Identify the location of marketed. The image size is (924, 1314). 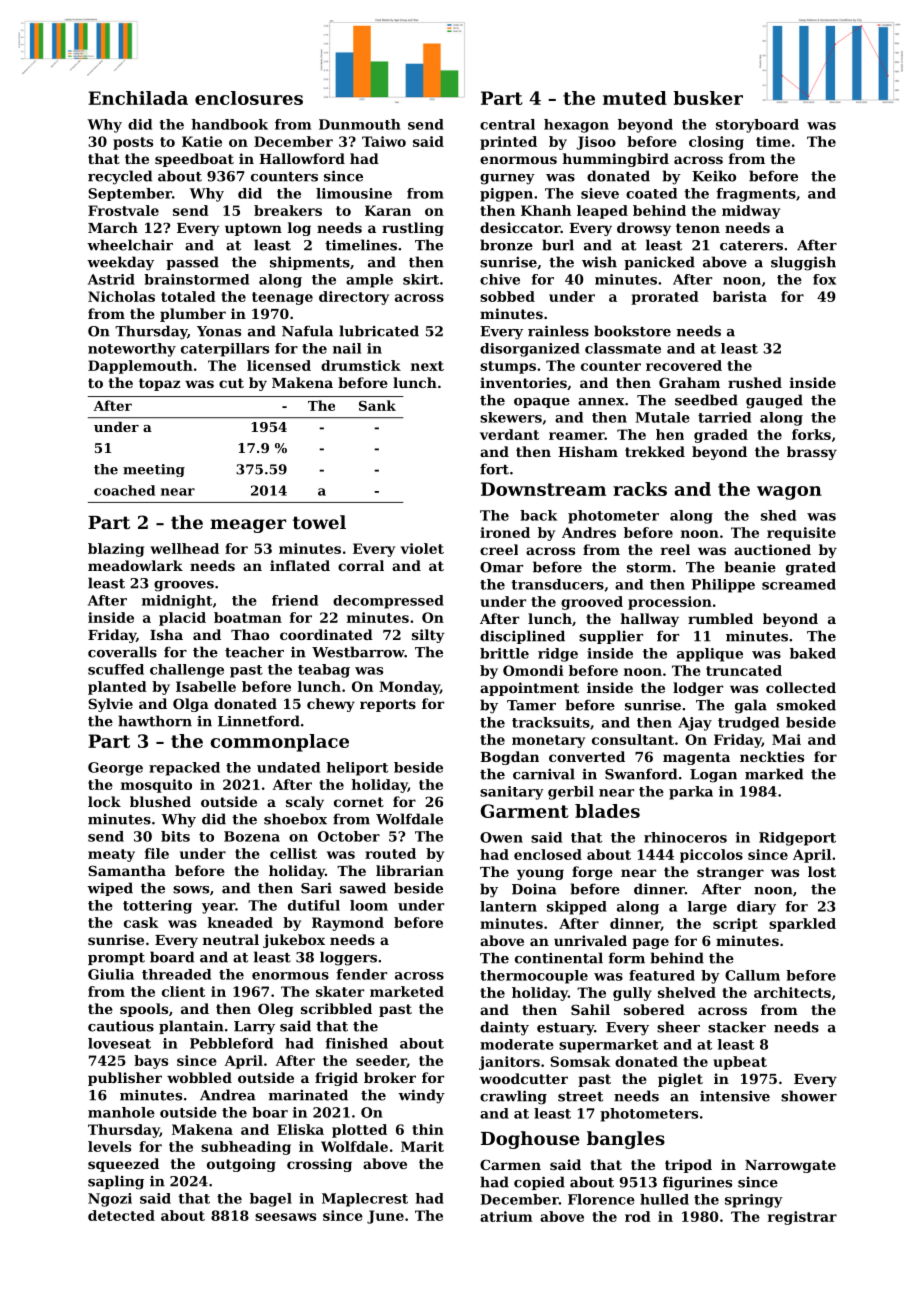
(407, 991).
